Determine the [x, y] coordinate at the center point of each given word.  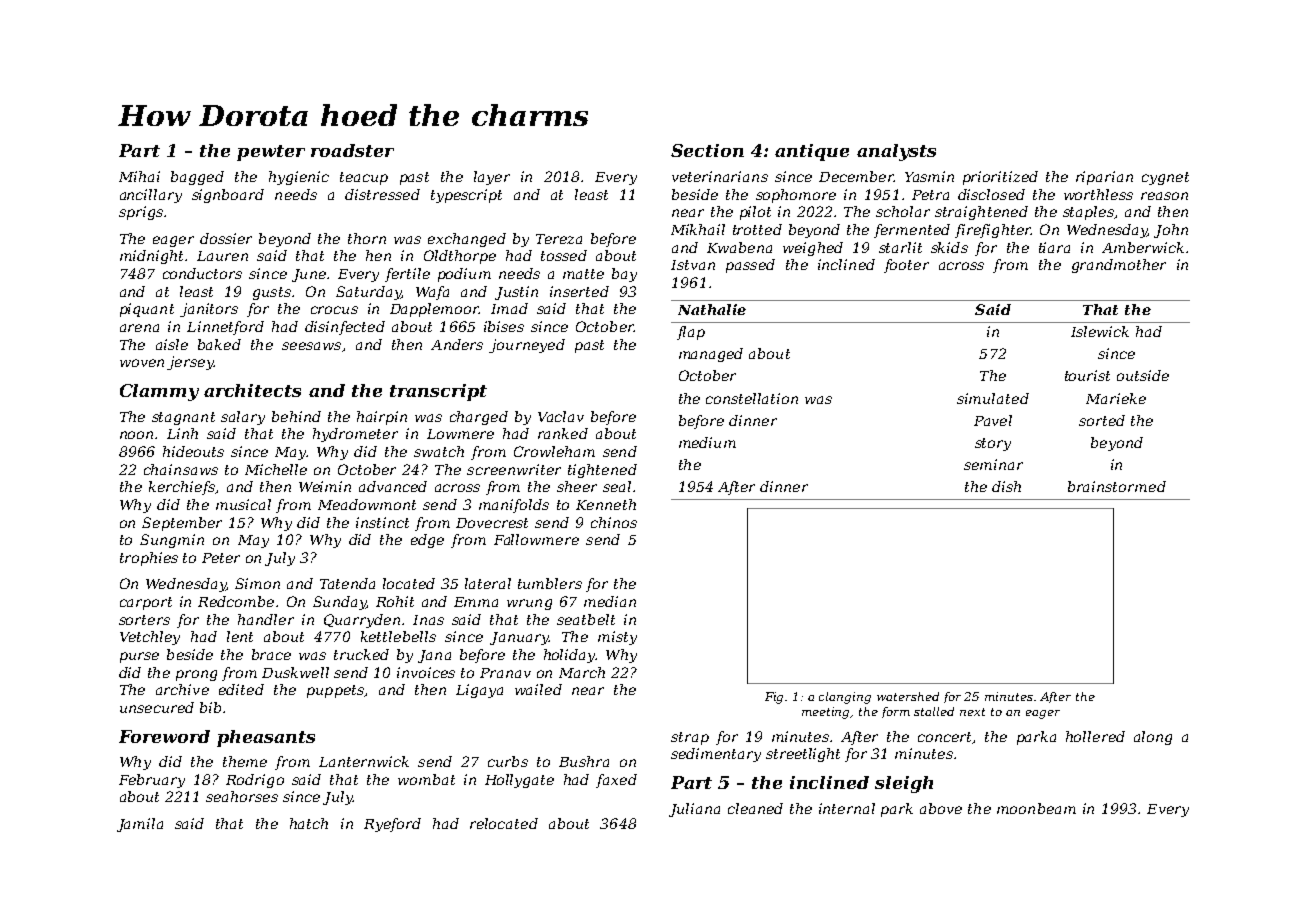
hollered [1095, 736]
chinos [614, 522]
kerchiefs [182, 488]
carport [146, 603]
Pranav [505, 673]
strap [690, 738]
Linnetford [225, 328]
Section [707, 150]
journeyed [527, 346]
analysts [896, 152]
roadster [352, 150]
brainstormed [1117, 486]
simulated [993, 398]
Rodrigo [255, 781]
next [972, 712]
